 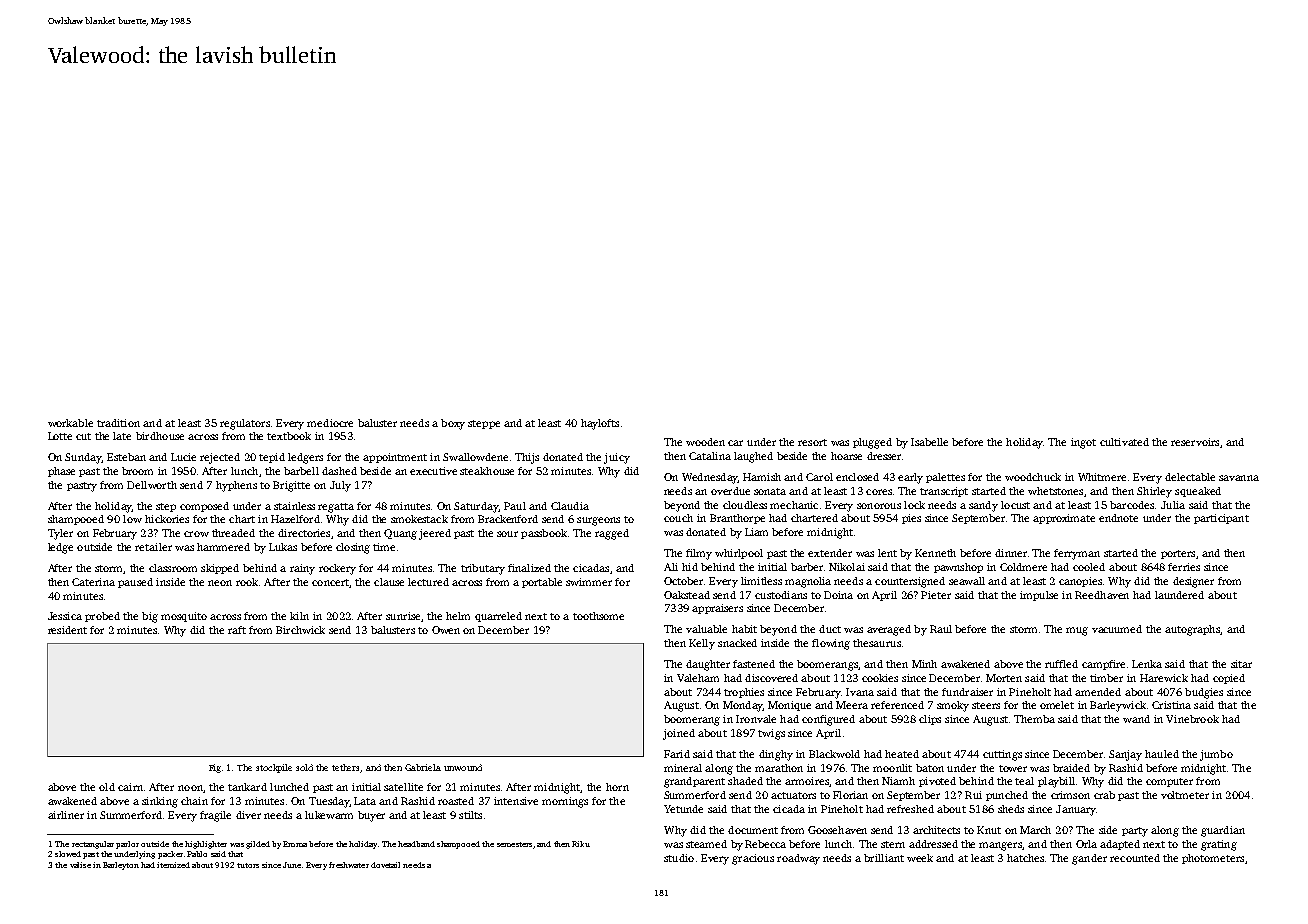 I want to click on valuable, so click(x=706, y=629).
